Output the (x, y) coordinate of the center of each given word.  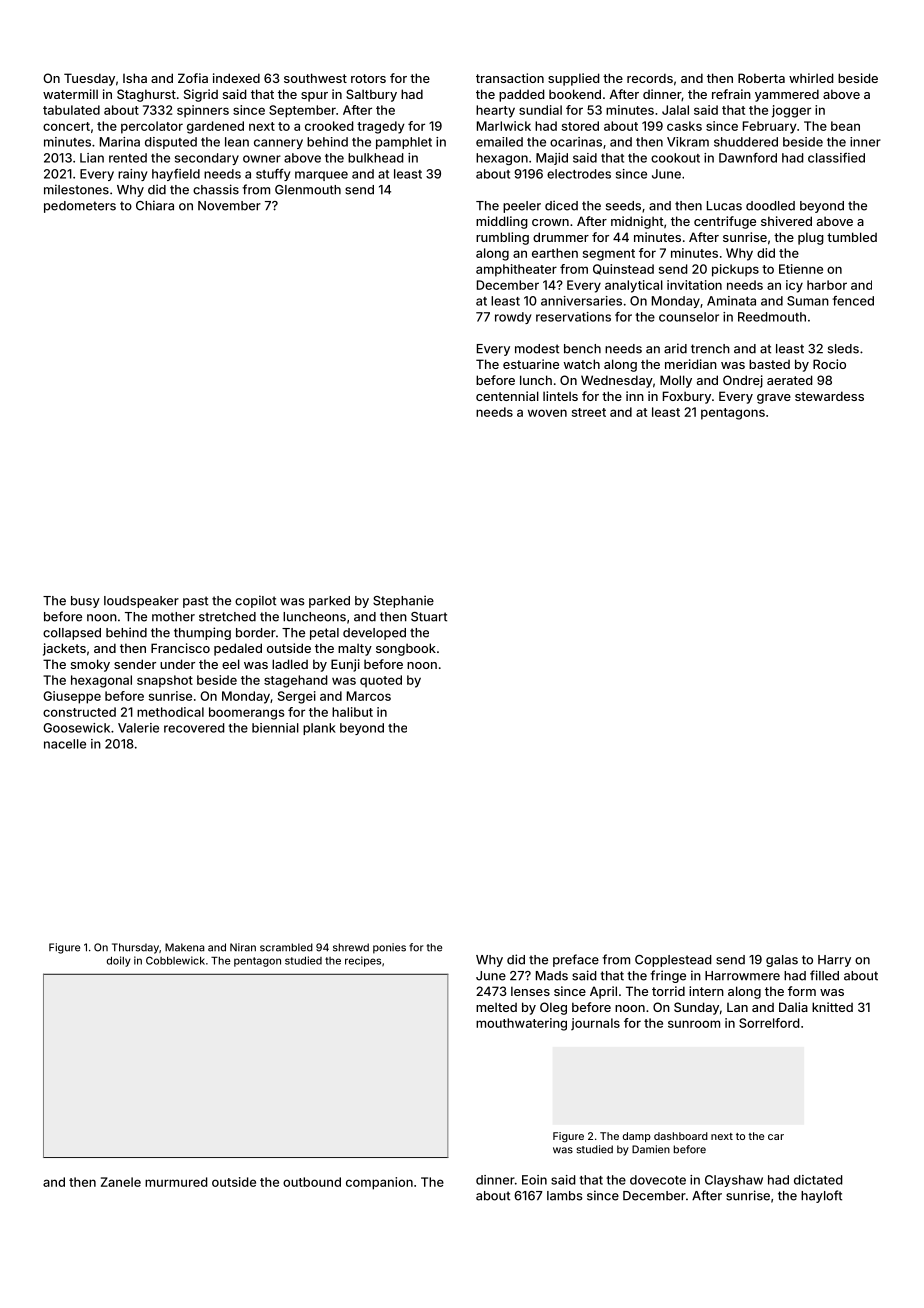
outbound (312, 1182)
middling (502, 222)
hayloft (821, 1196)
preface (576, 960)
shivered (786, 221)
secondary (207, 159)
